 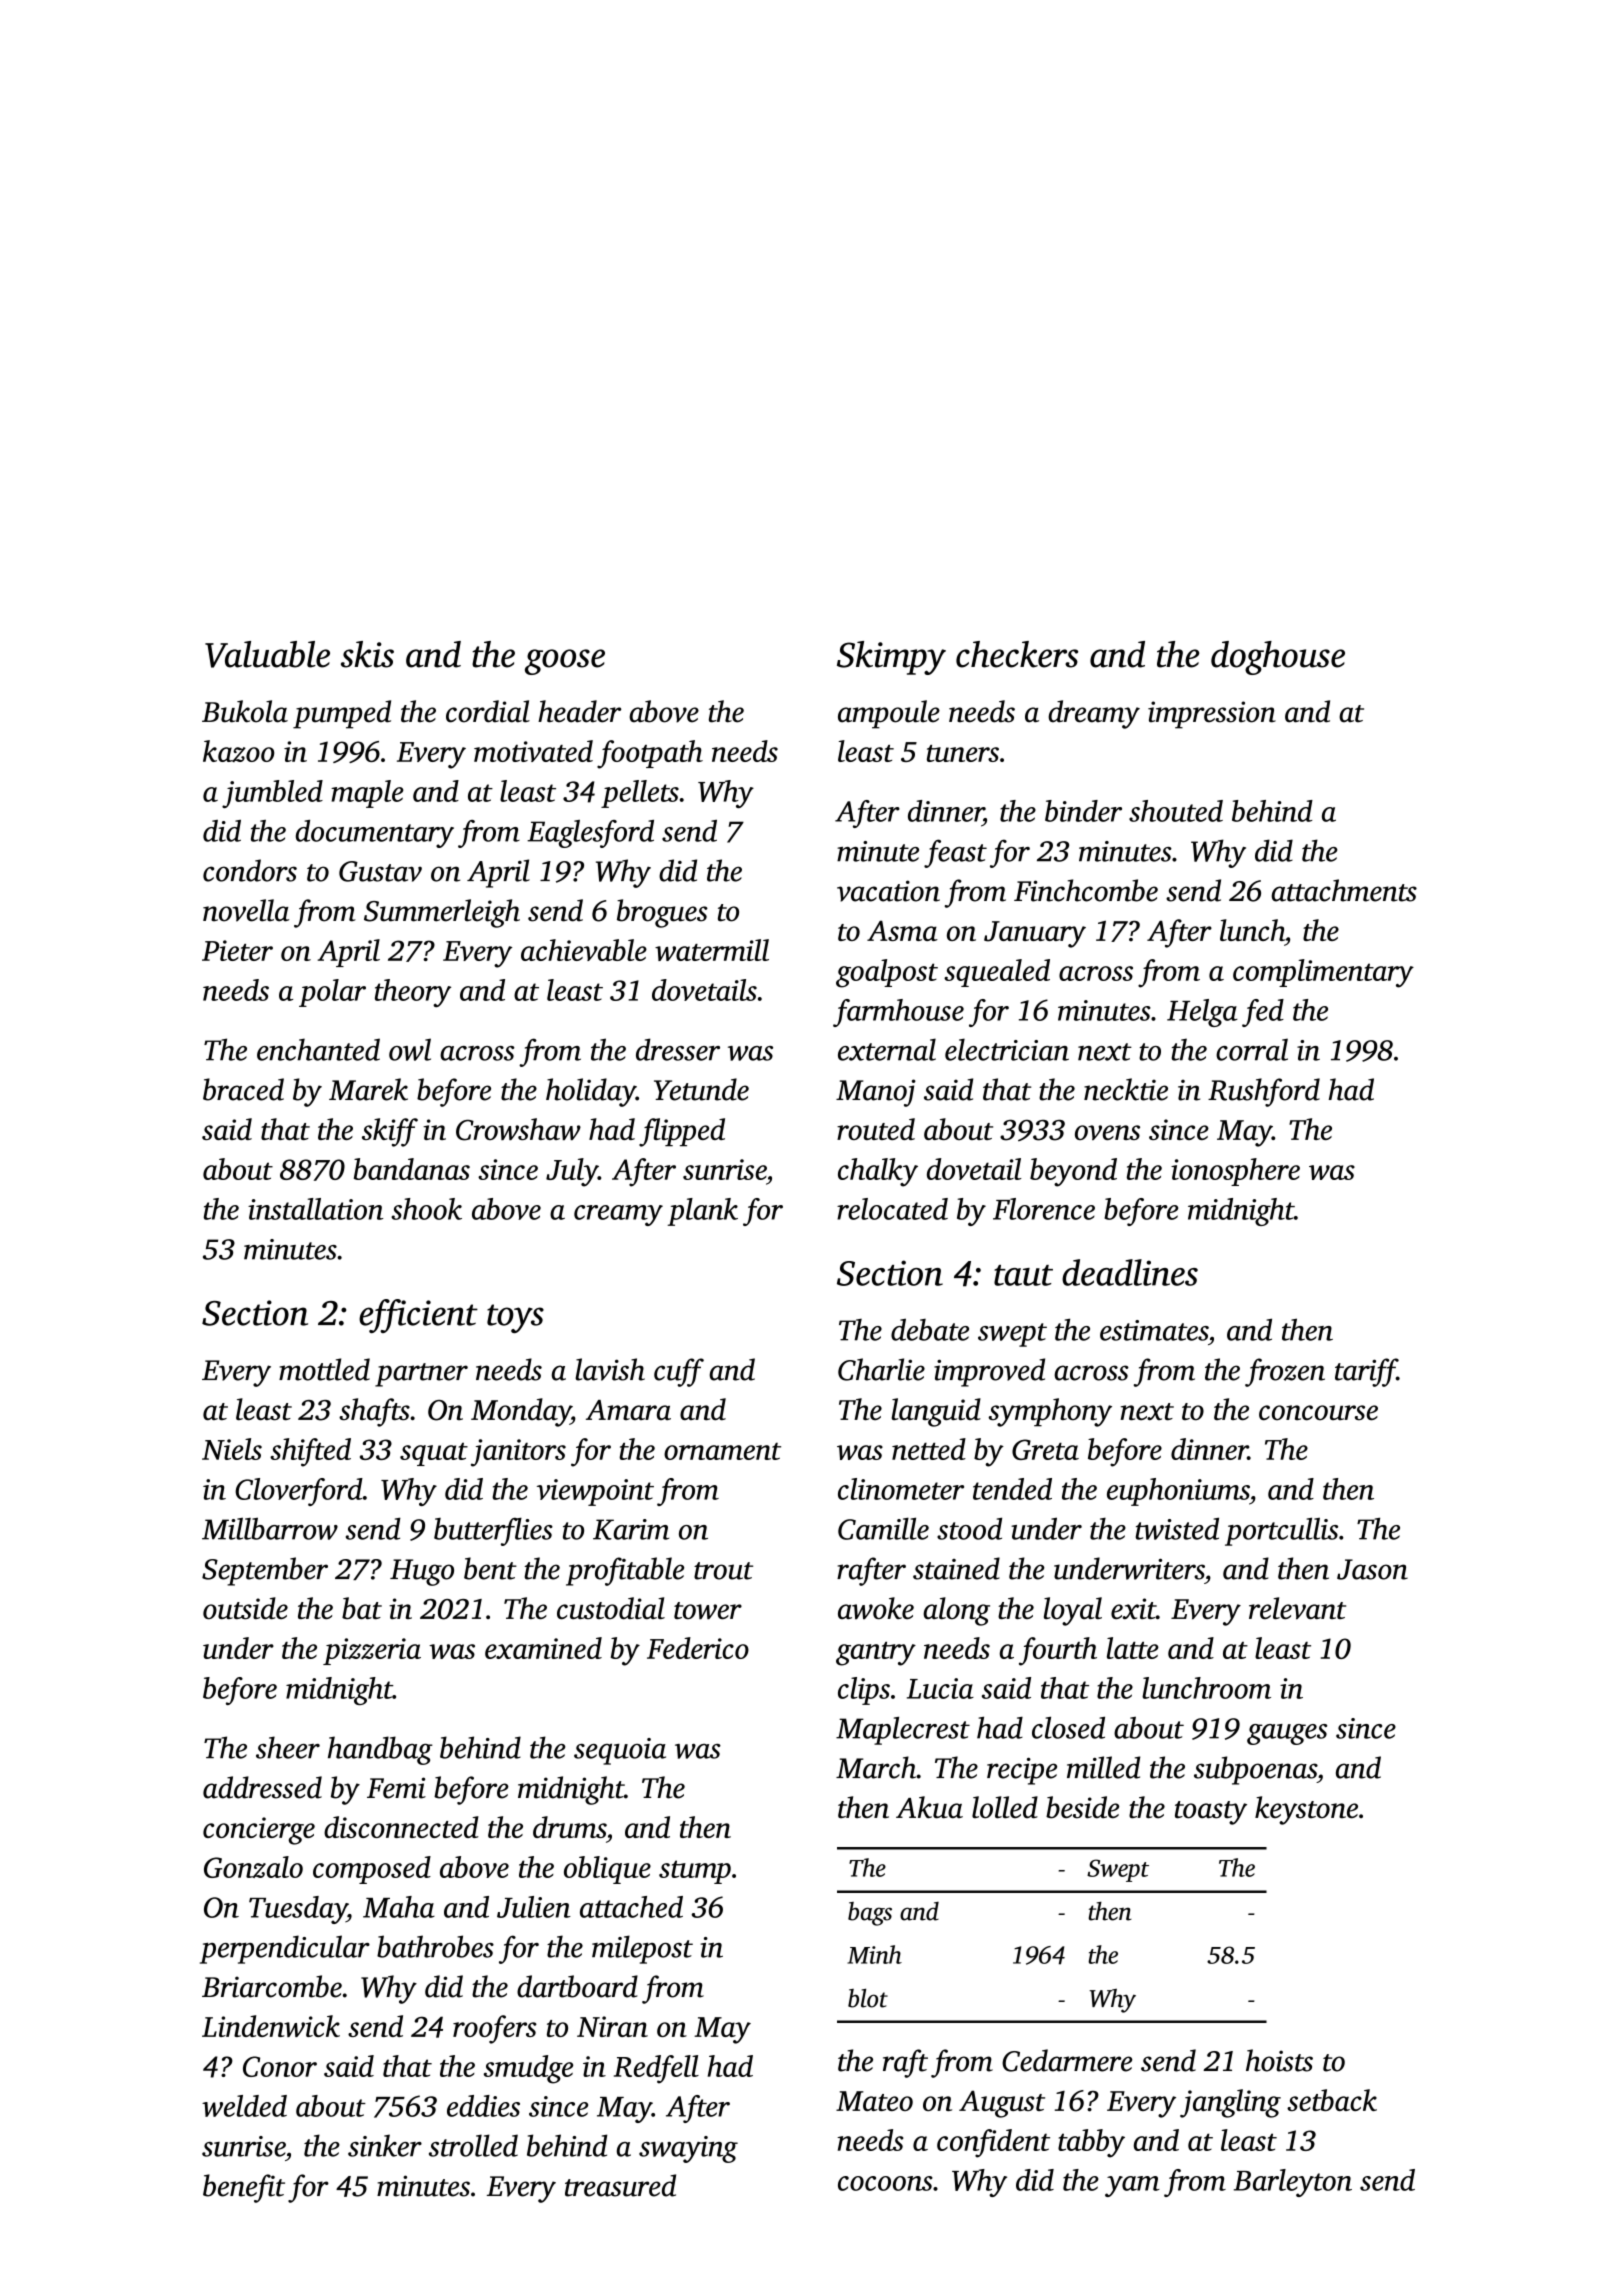 I want to click on goalpost, so click(x=887, y=973).
